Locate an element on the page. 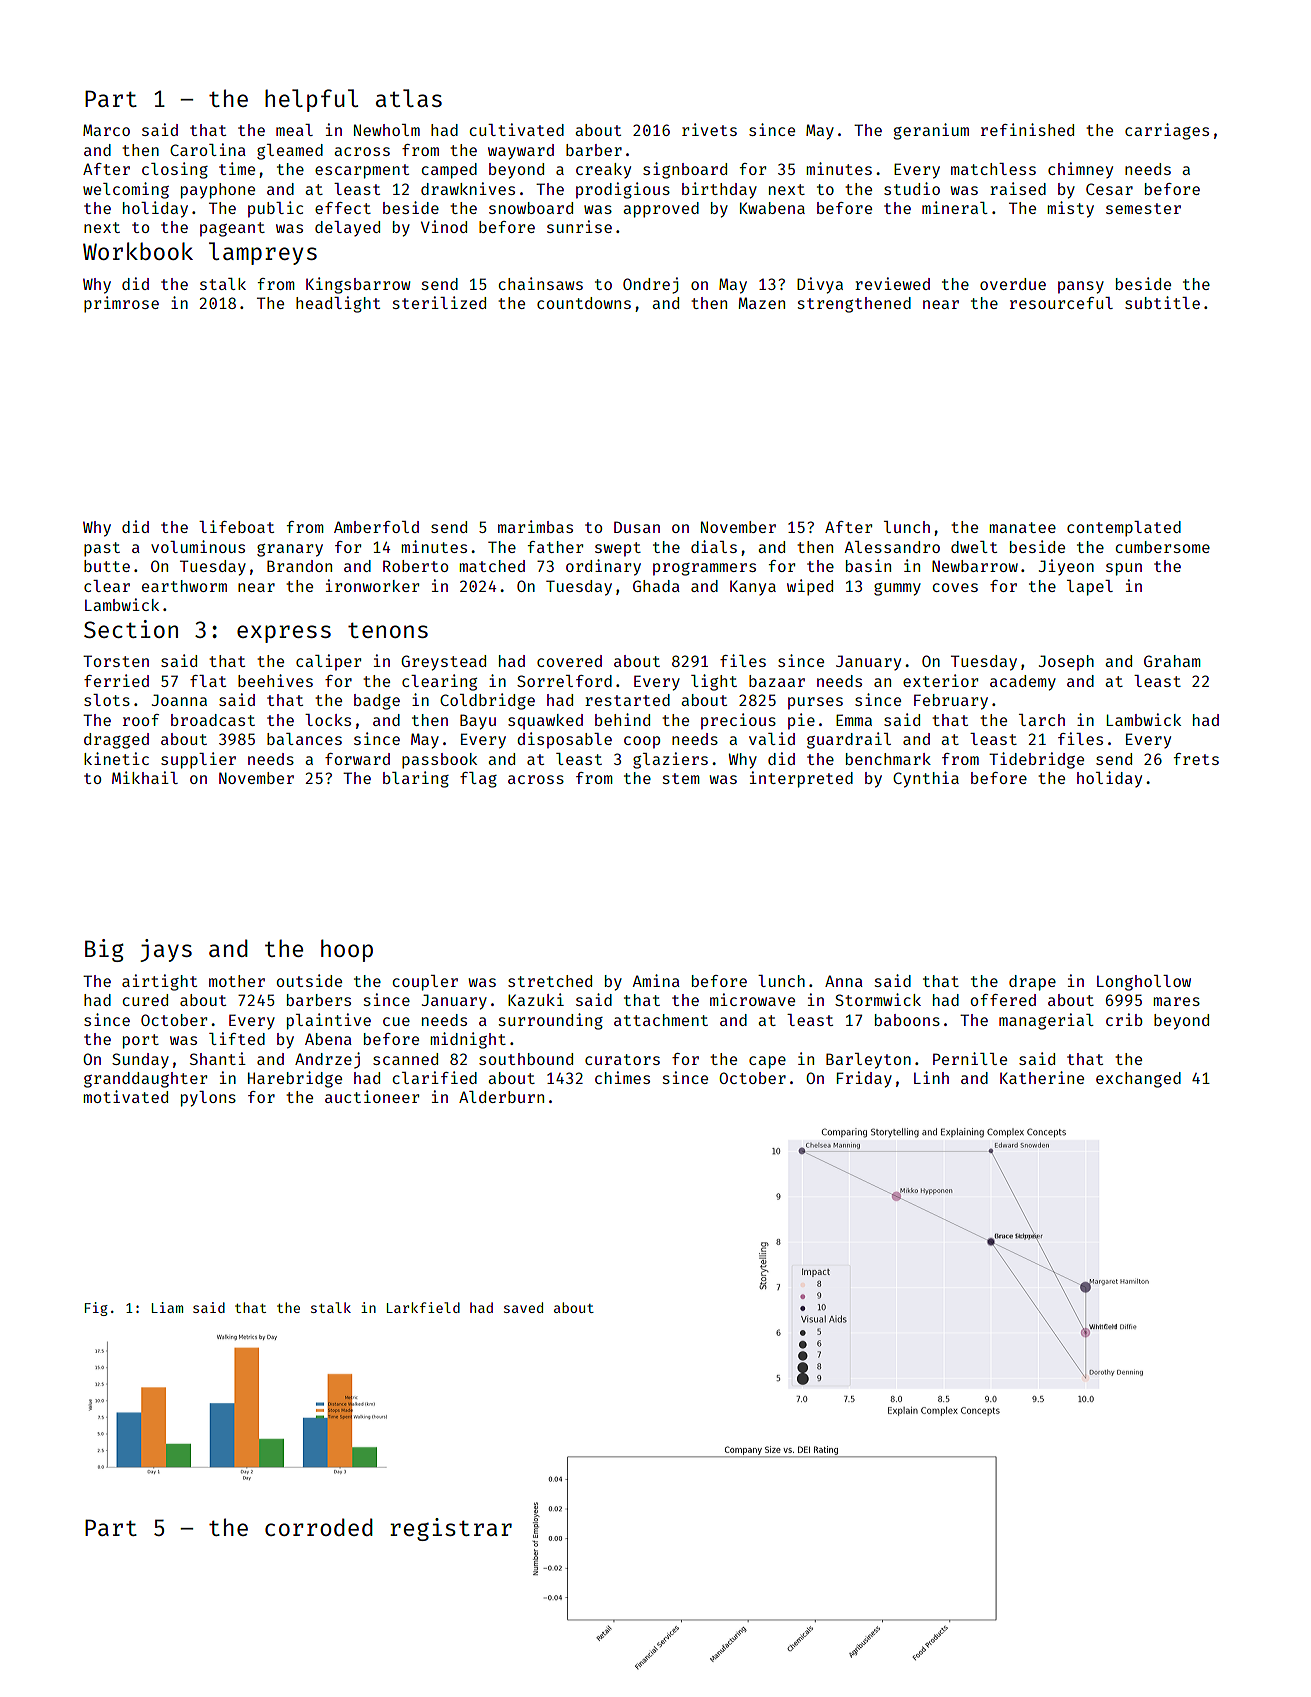 The image size is (1311, 1697). snowboard is located at coordinates (531, 208).
